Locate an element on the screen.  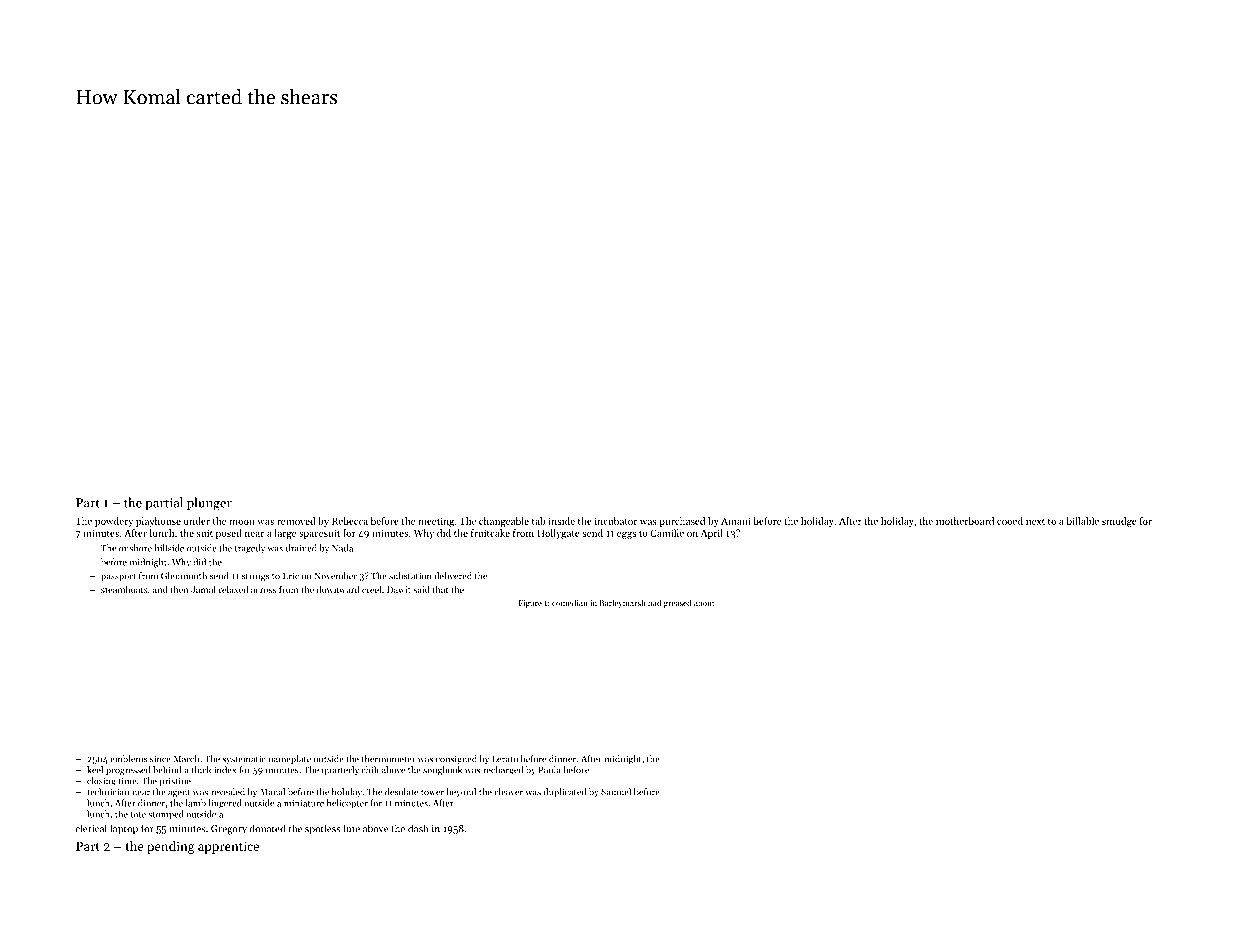
steamboats is located at coordinates (124, 589).
